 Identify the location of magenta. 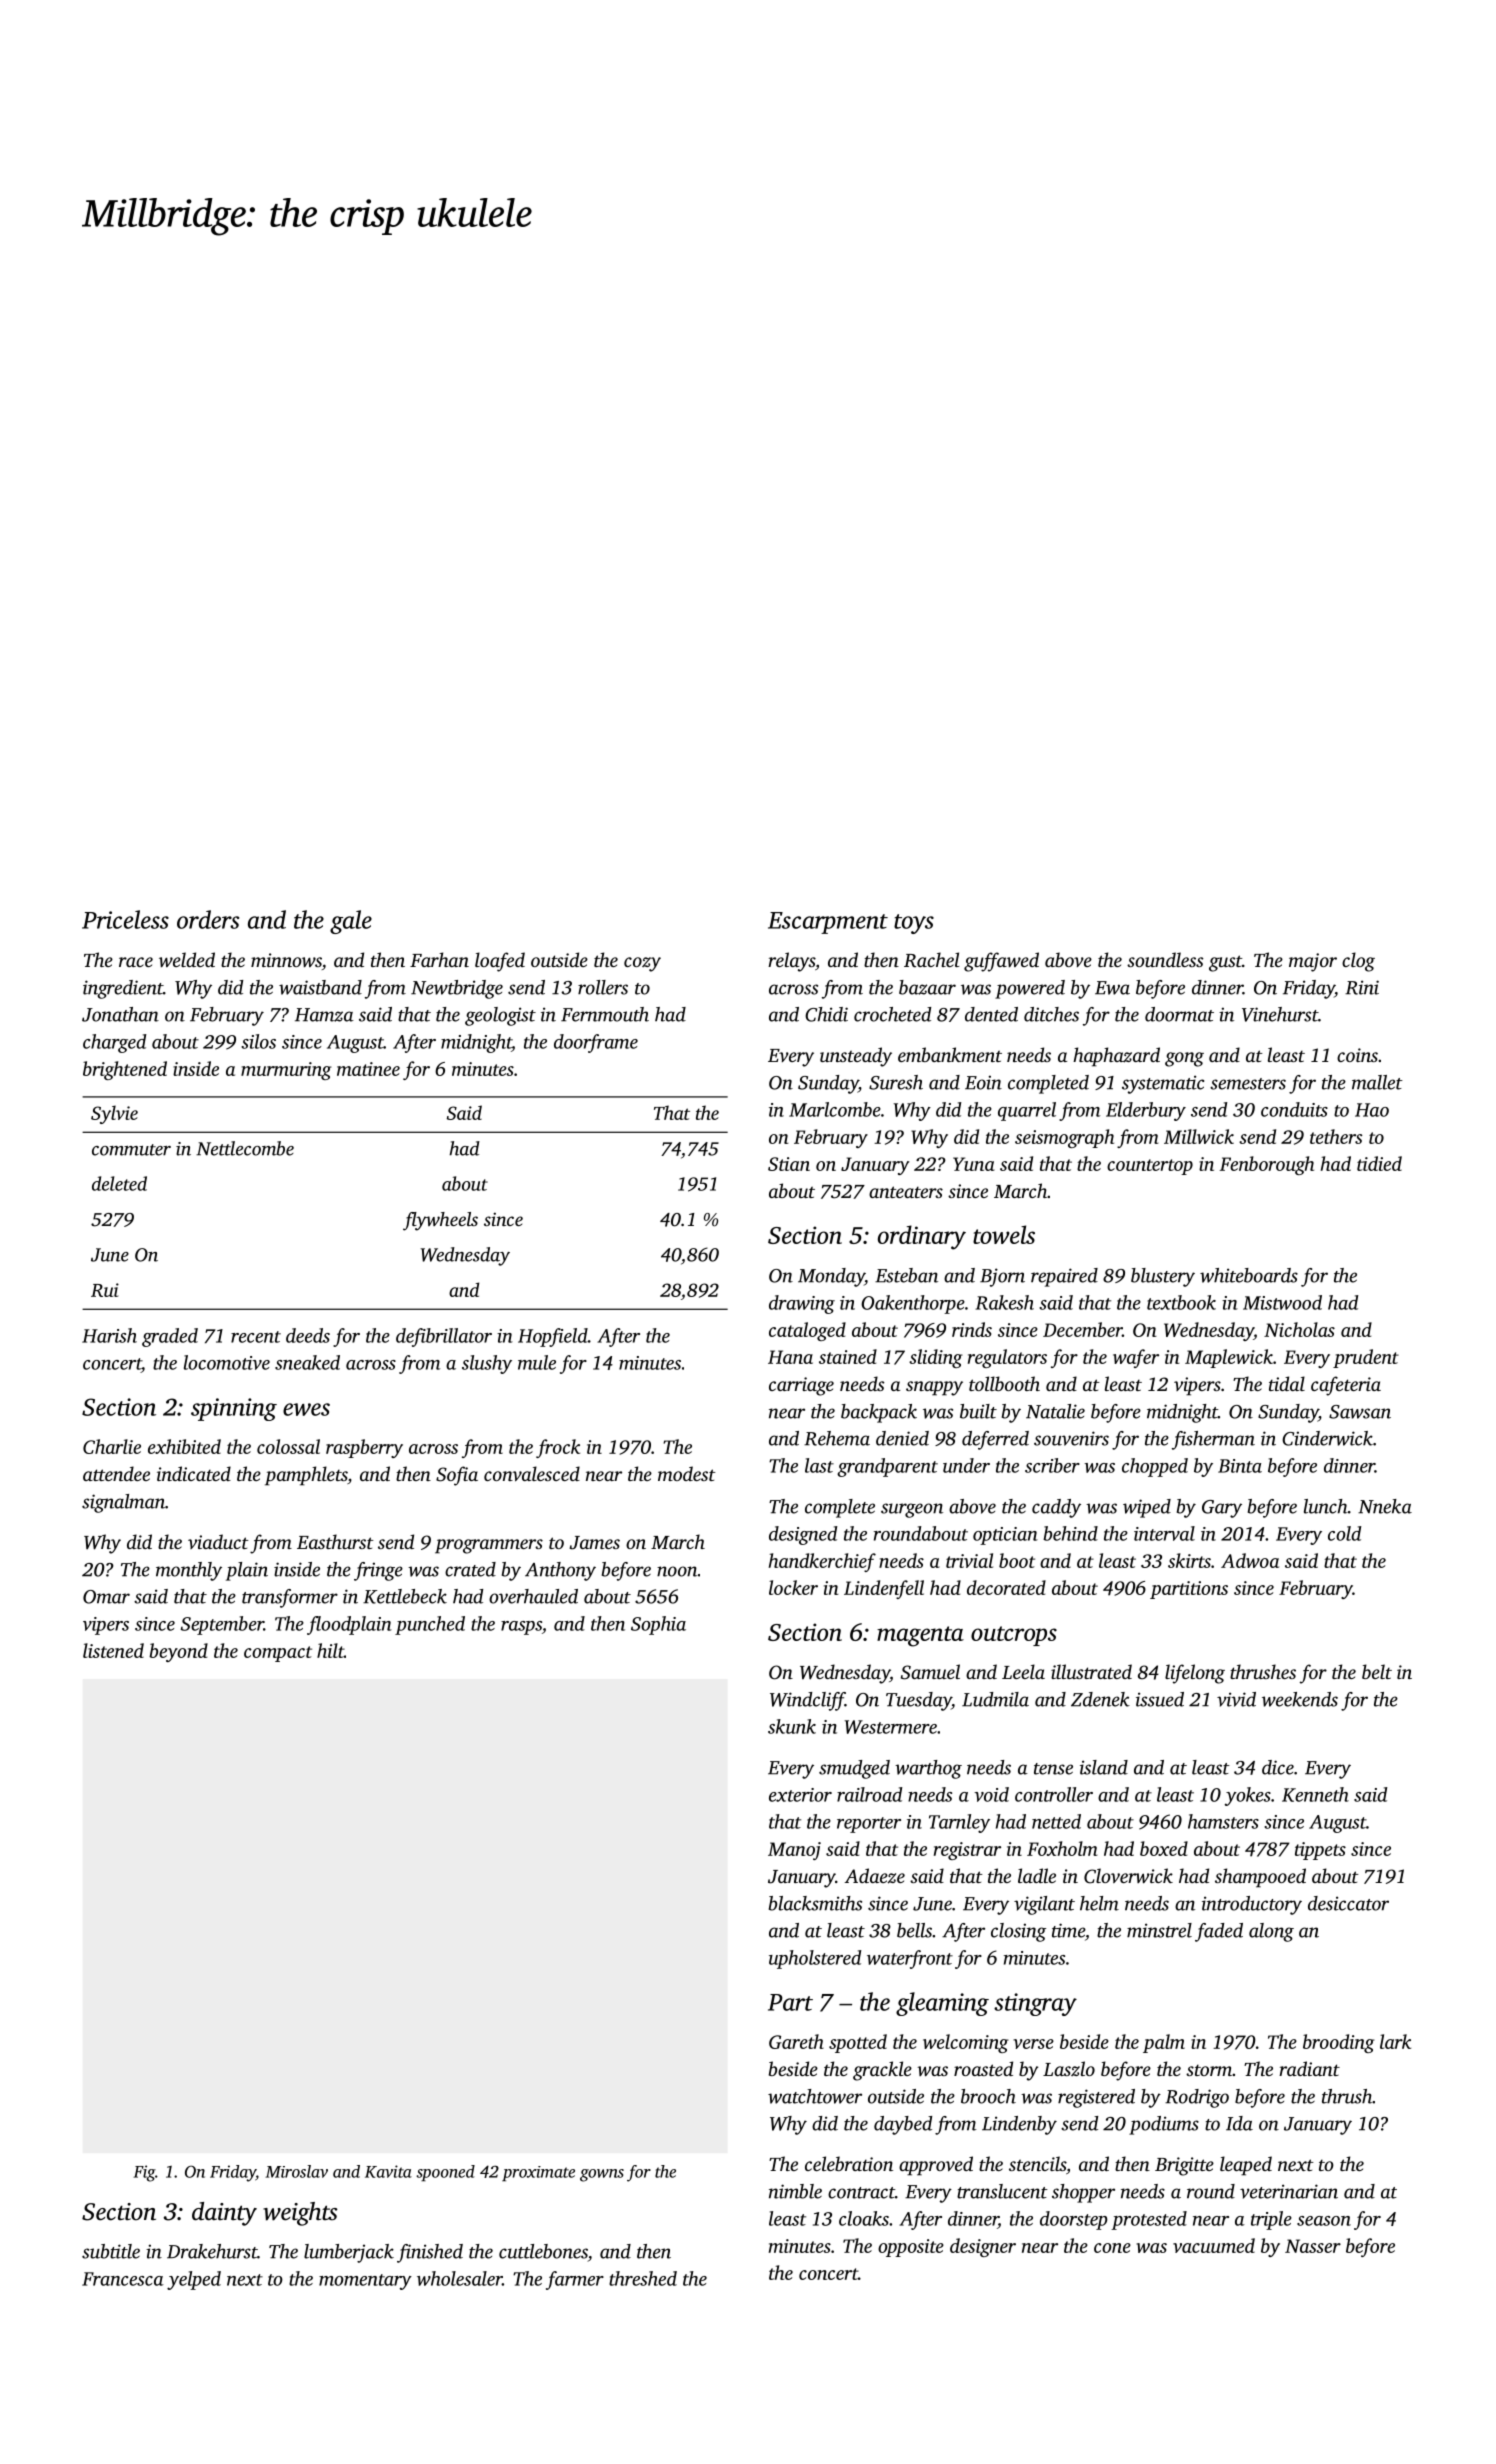
(920, 1636).
